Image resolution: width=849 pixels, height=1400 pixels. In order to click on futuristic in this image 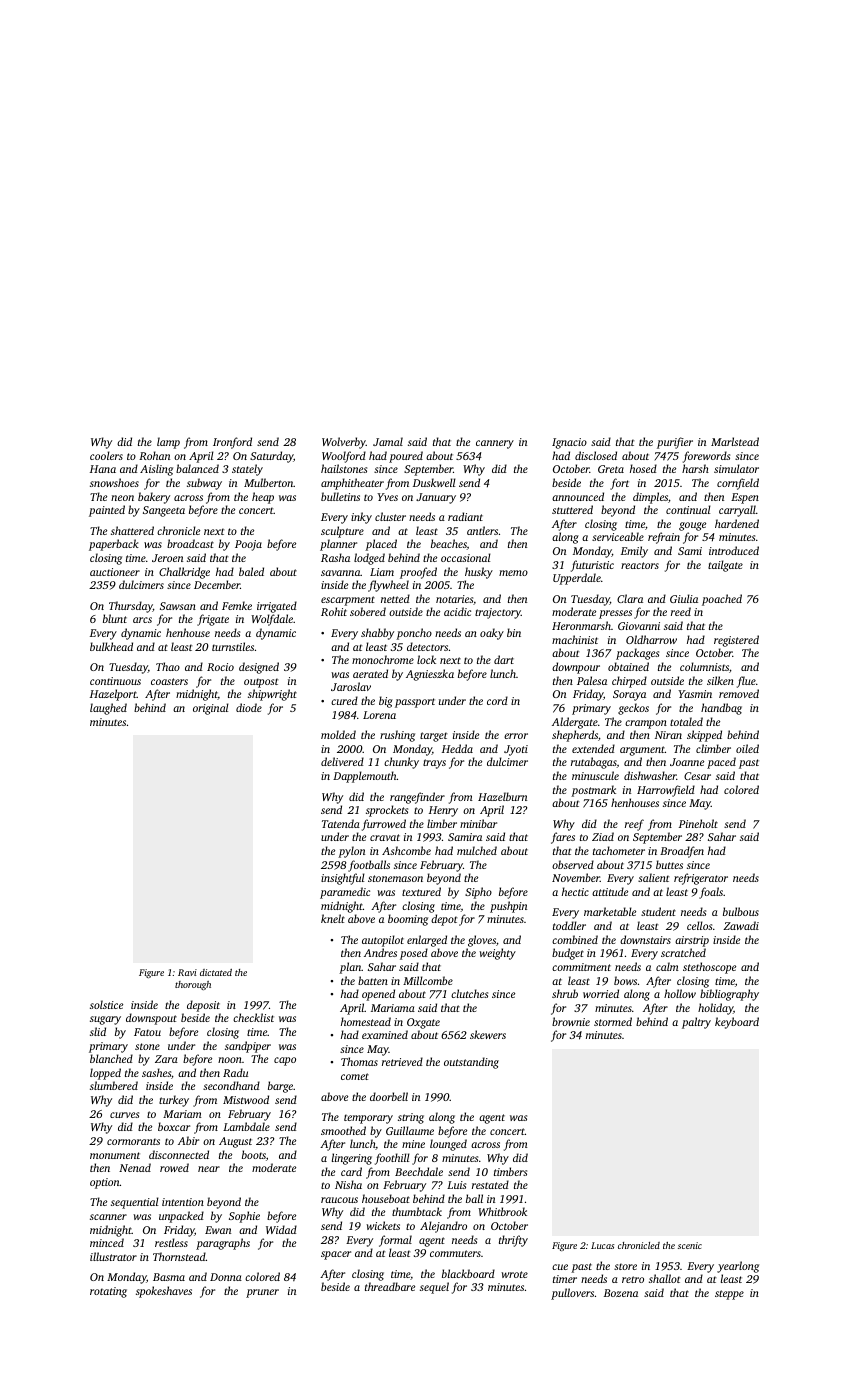, I will do `click(592, 566)`.
